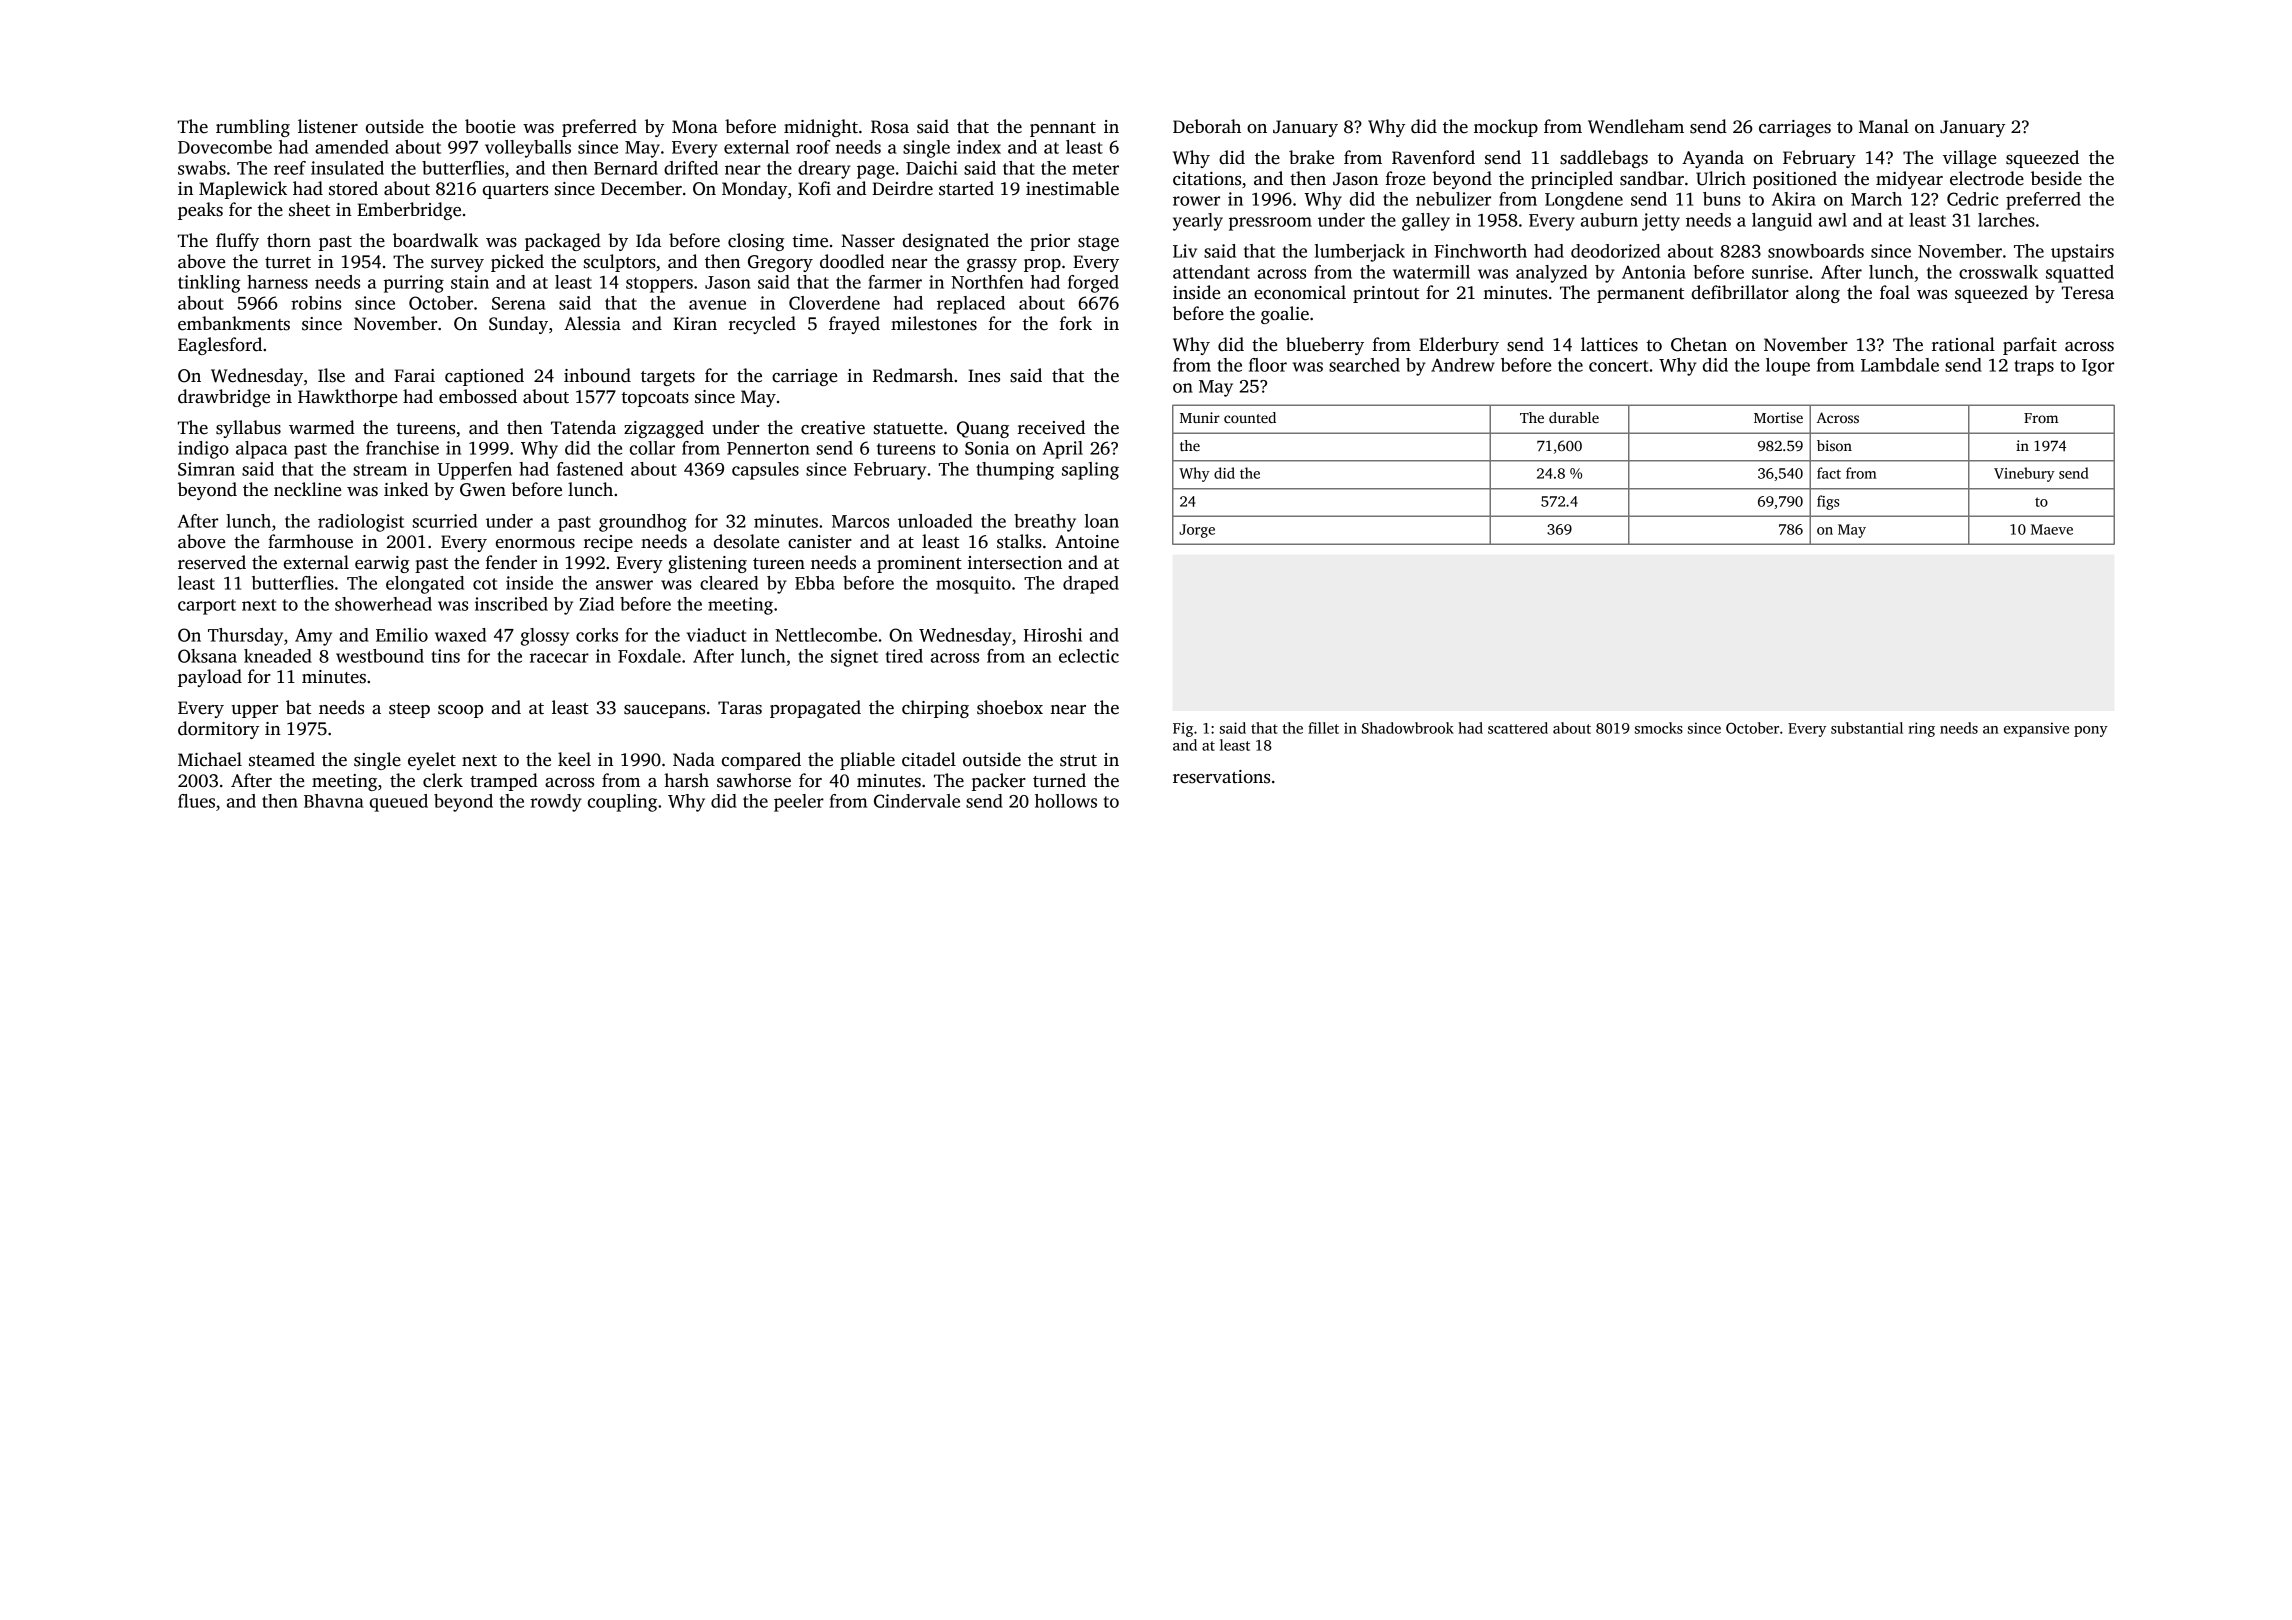 The width and height of the screenshot is (2292, 1620). I want to click on fillet, so click(1323, 728).
